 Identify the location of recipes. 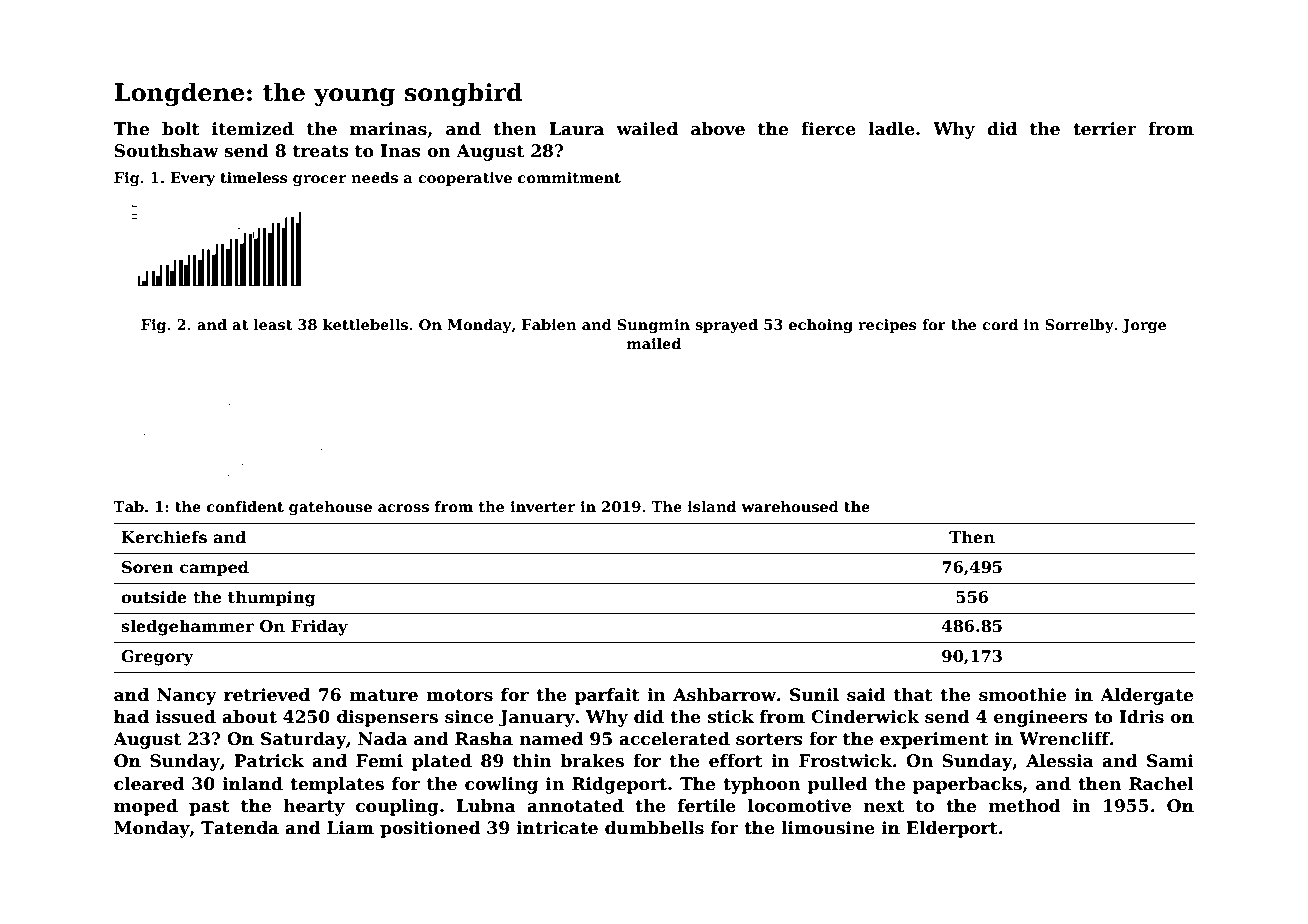
(887, 326).
